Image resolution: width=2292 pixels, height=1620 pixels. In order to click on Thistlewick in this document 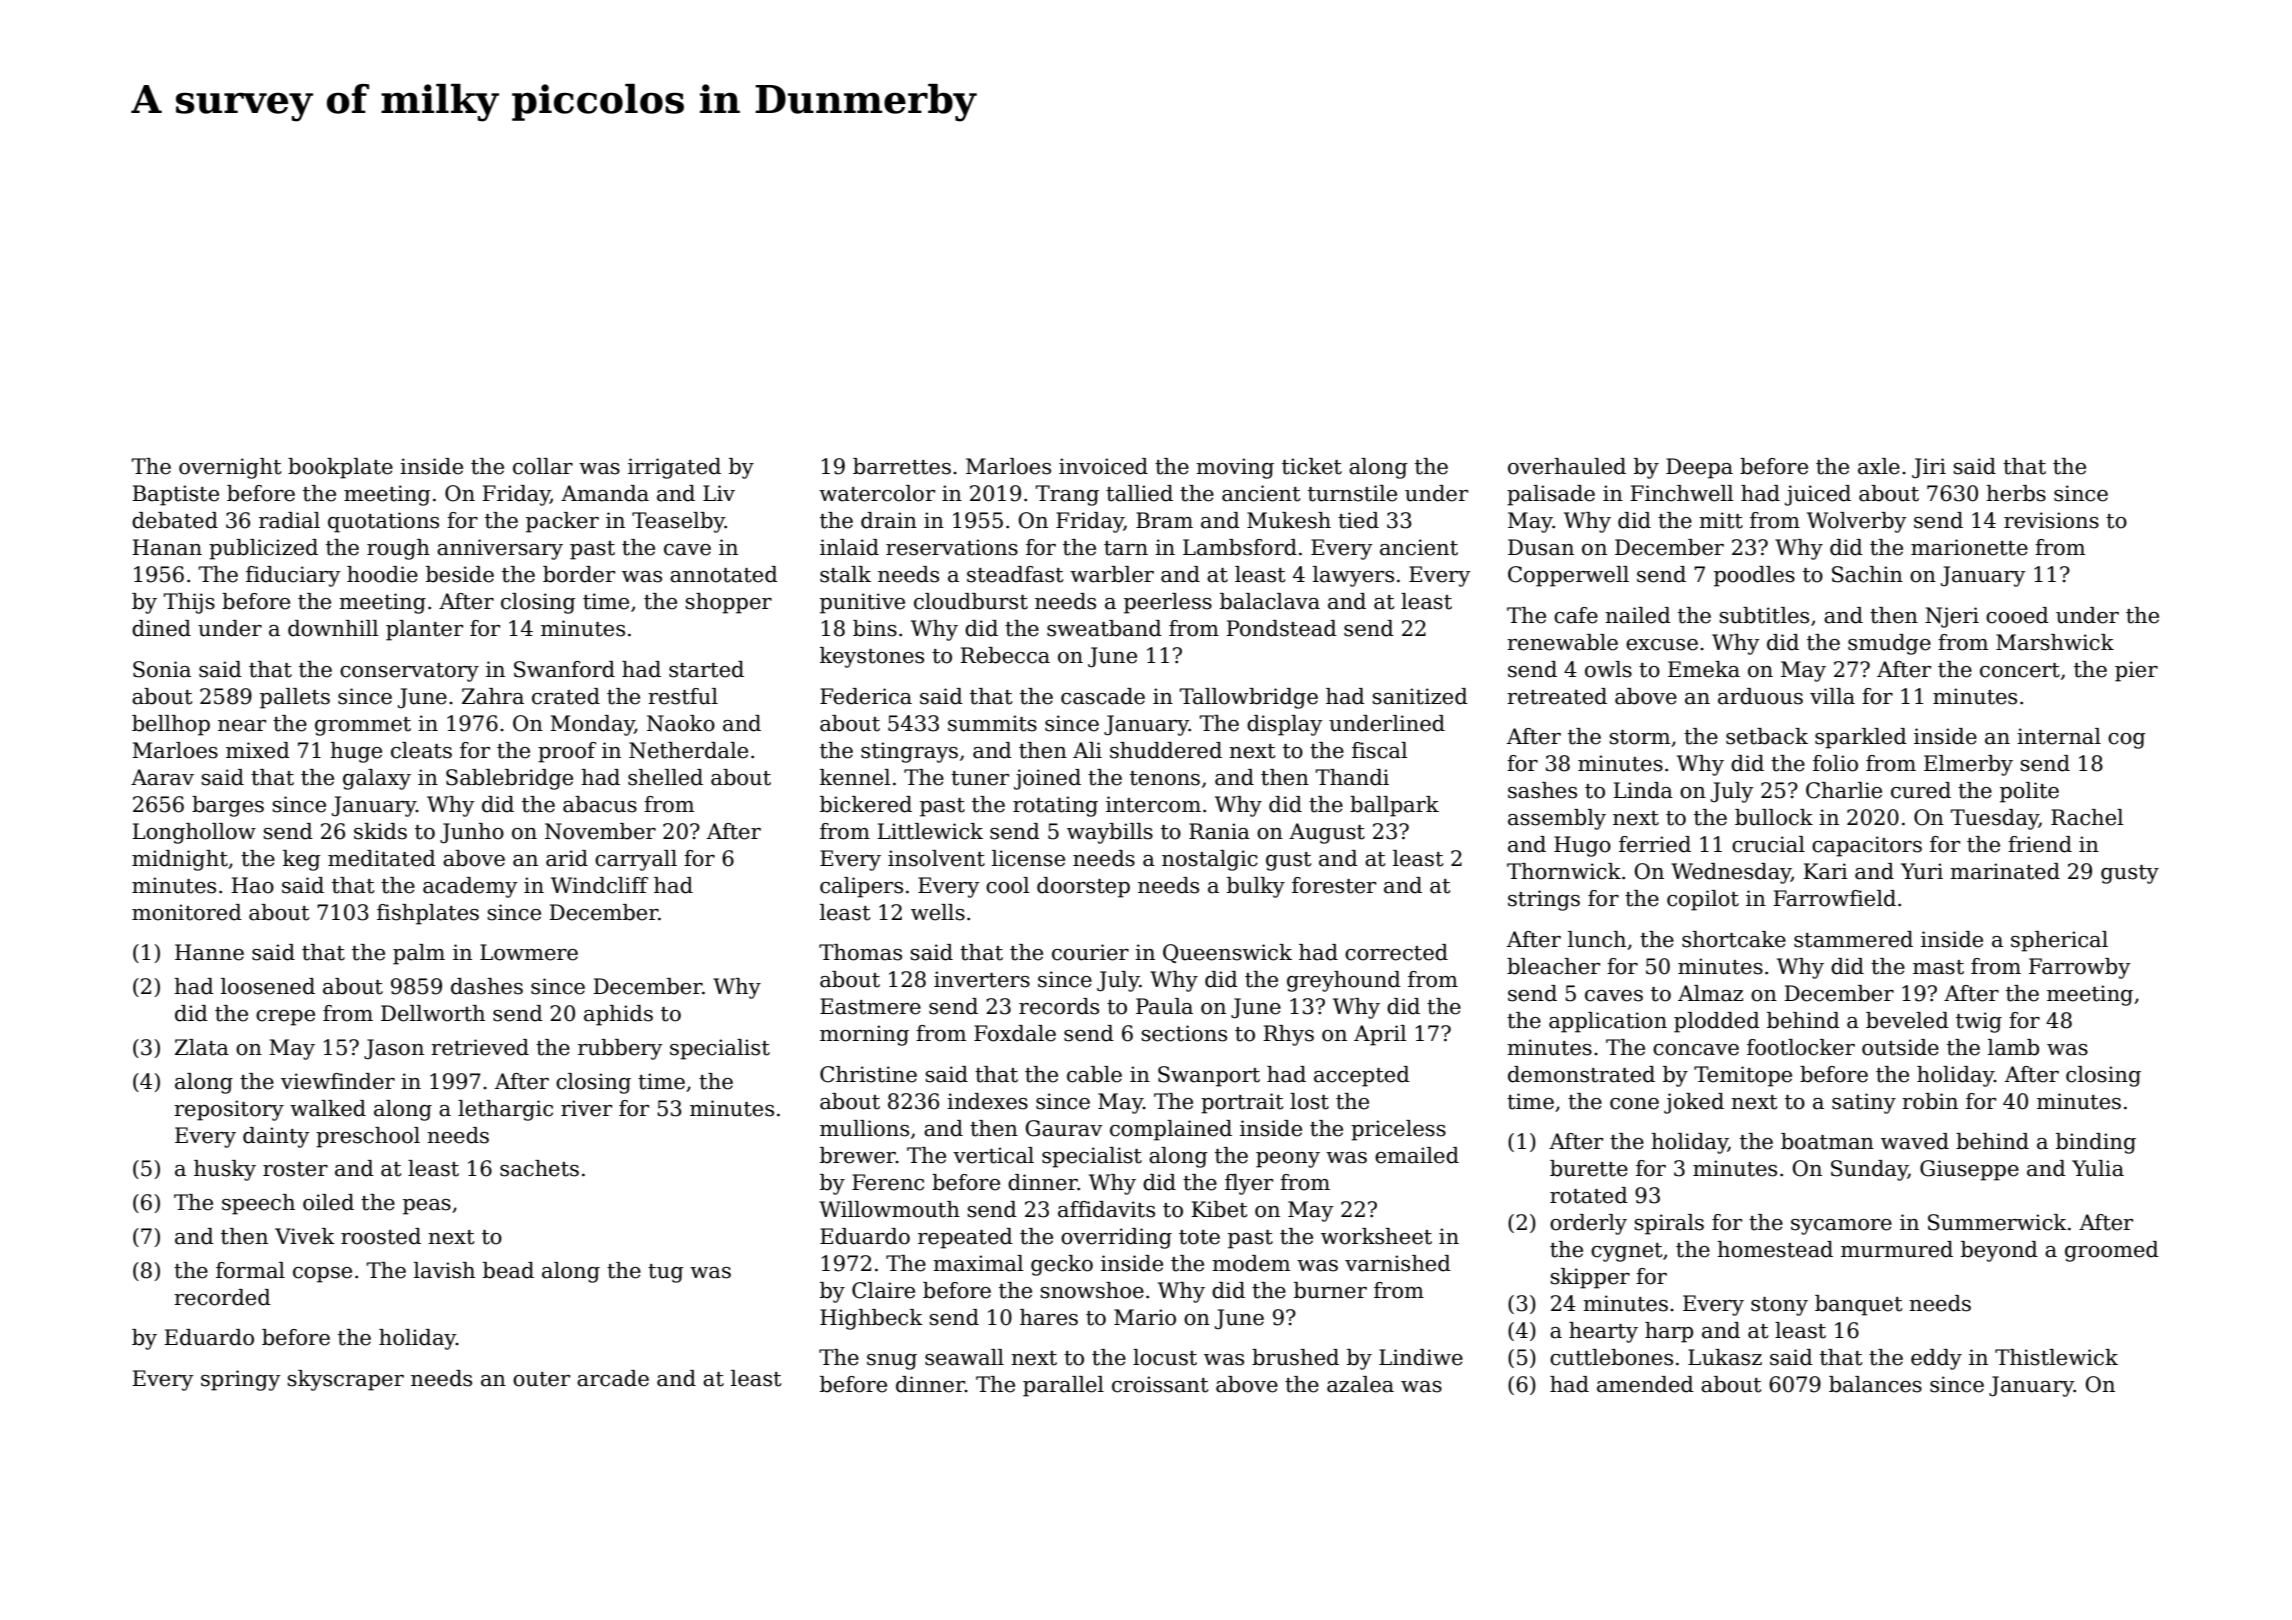, I will do `click(2056, 1357)`.
